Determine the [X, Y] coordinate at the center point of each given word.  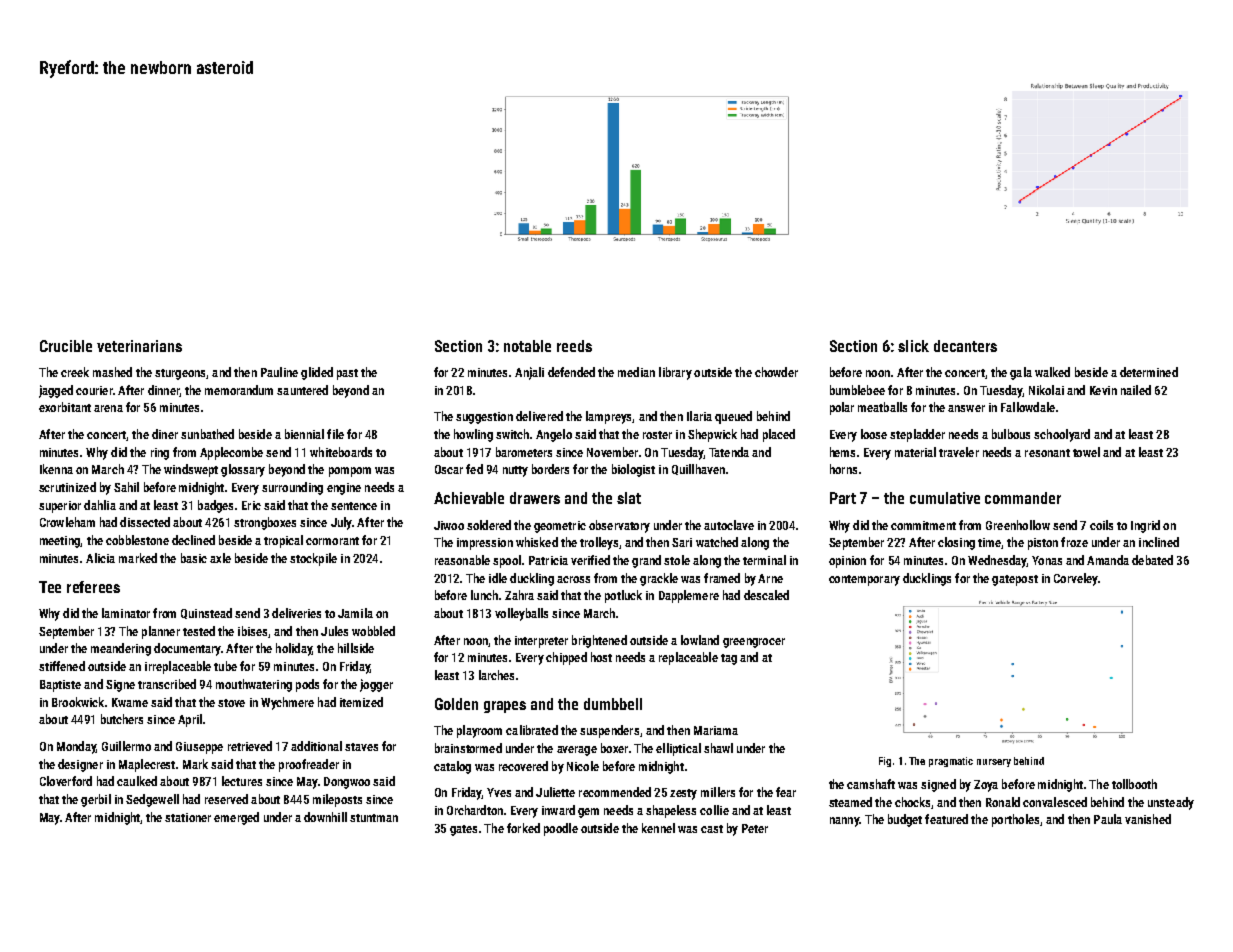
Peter [755, 828]
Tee [50, 587]
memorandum [239, 390]
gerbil [96, 800]
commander [1023, 498]
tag [729, 659]
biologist [633, 470]
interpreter [541, 642]
